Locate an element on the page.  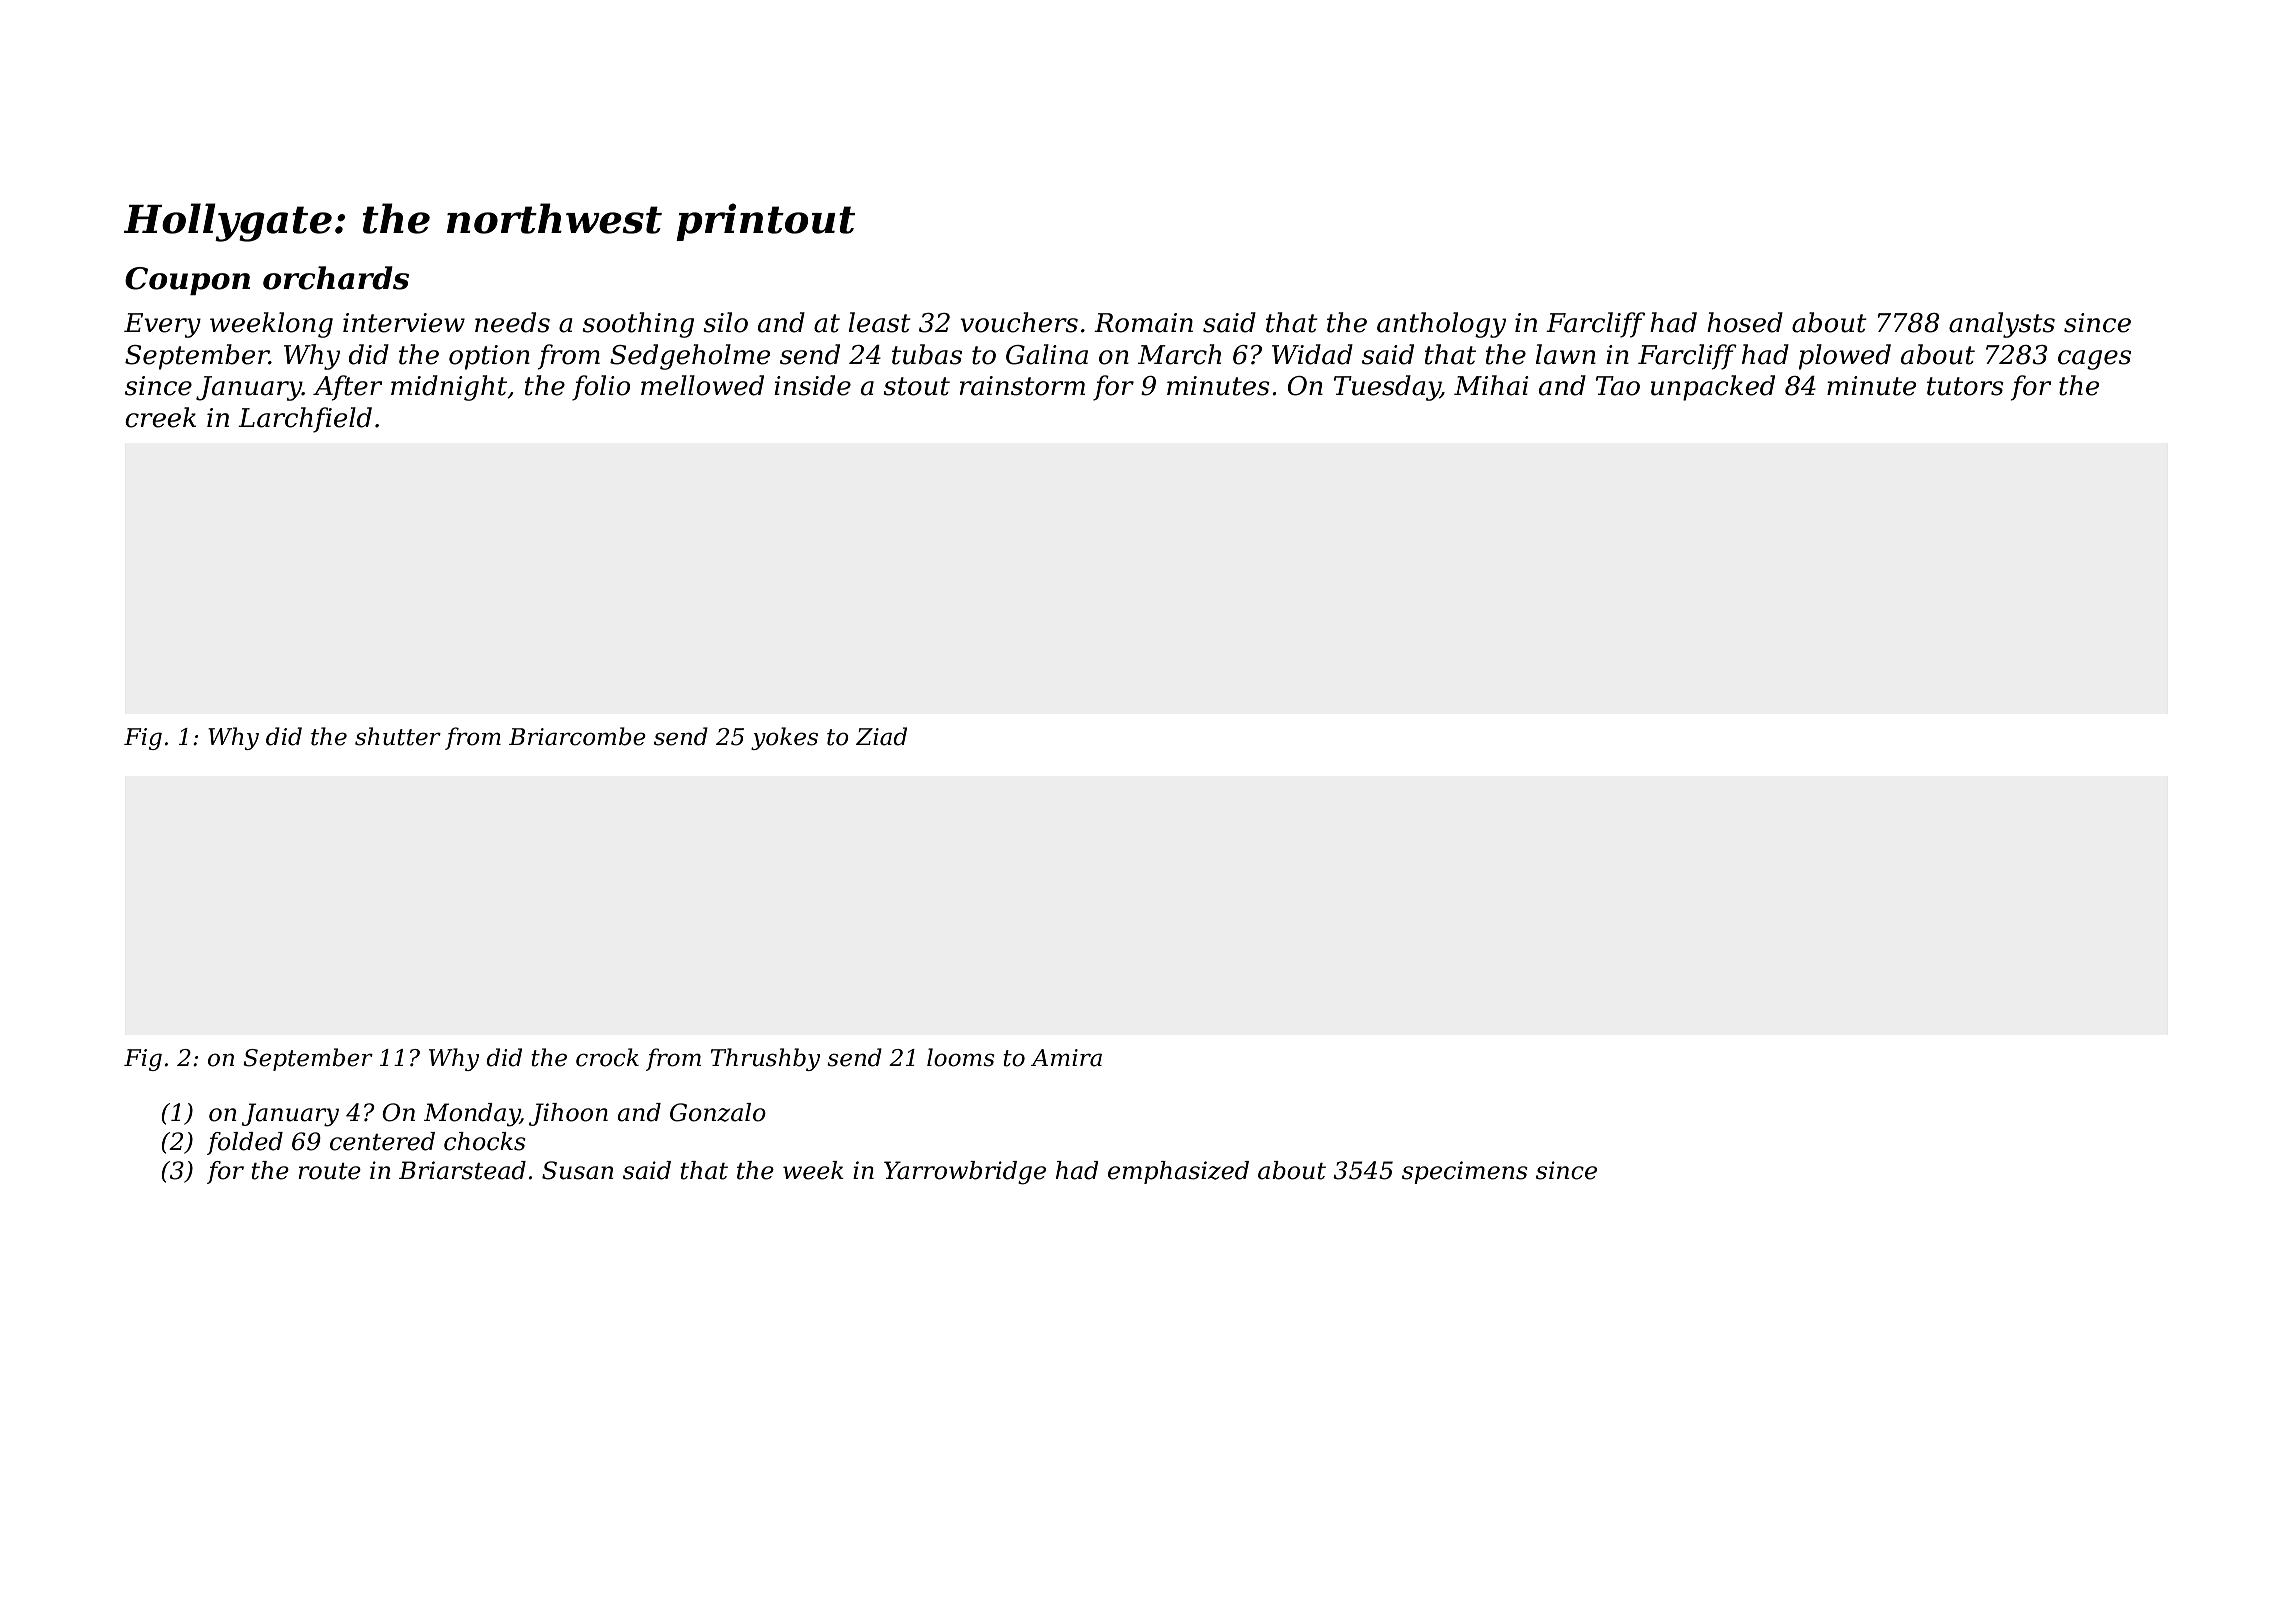
orchards is located at coordinates (336, 278).
